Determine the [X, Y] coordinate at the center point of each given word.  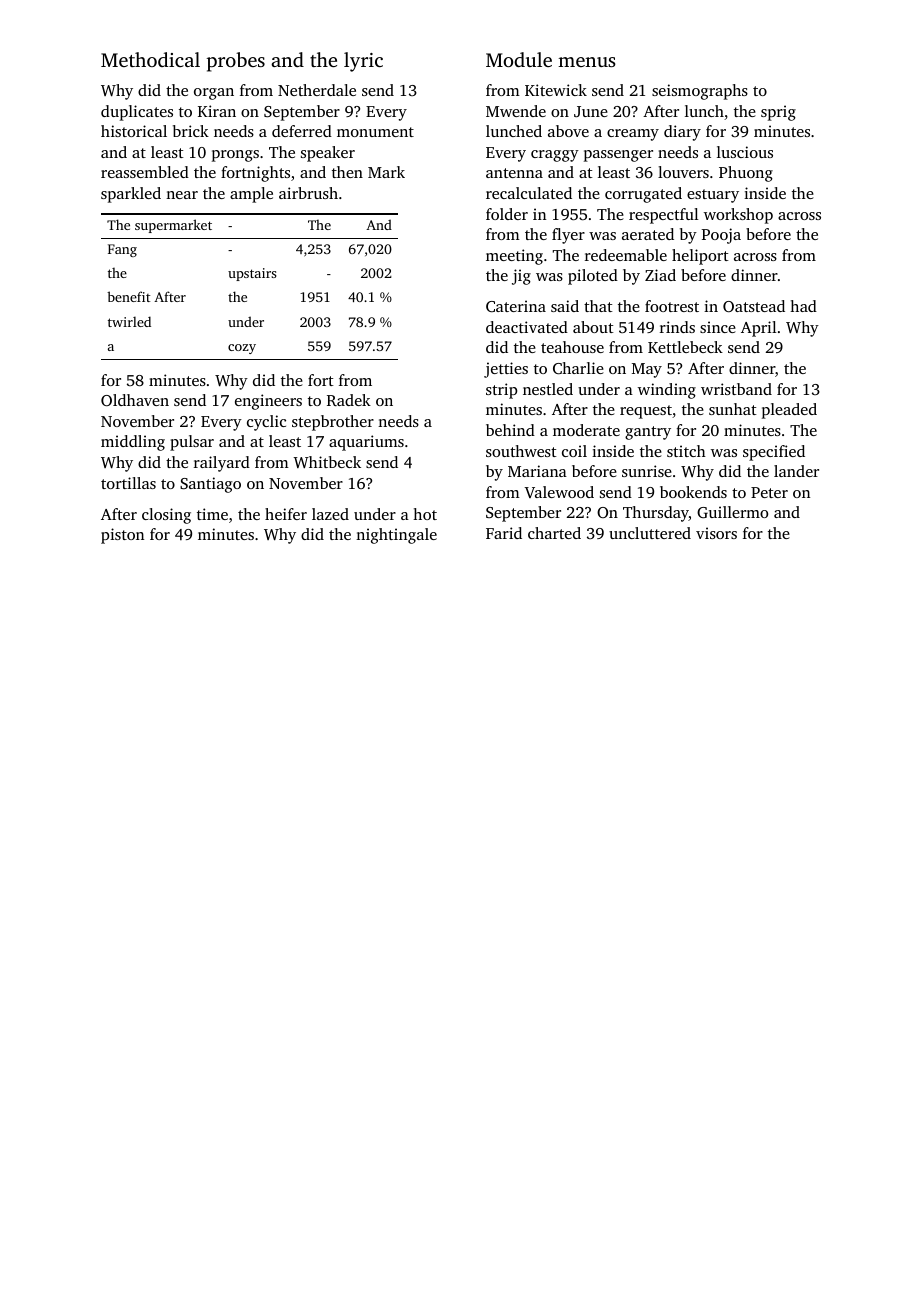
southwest [521, 451]
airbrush [308, 193]
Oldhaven [135, 400]
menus [587, 62]
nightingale [396, 536]
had [803, 306]
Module [519, 59]
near [182, 195]
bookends [693, 492]
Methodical [150, 59]
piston [122, 536]
